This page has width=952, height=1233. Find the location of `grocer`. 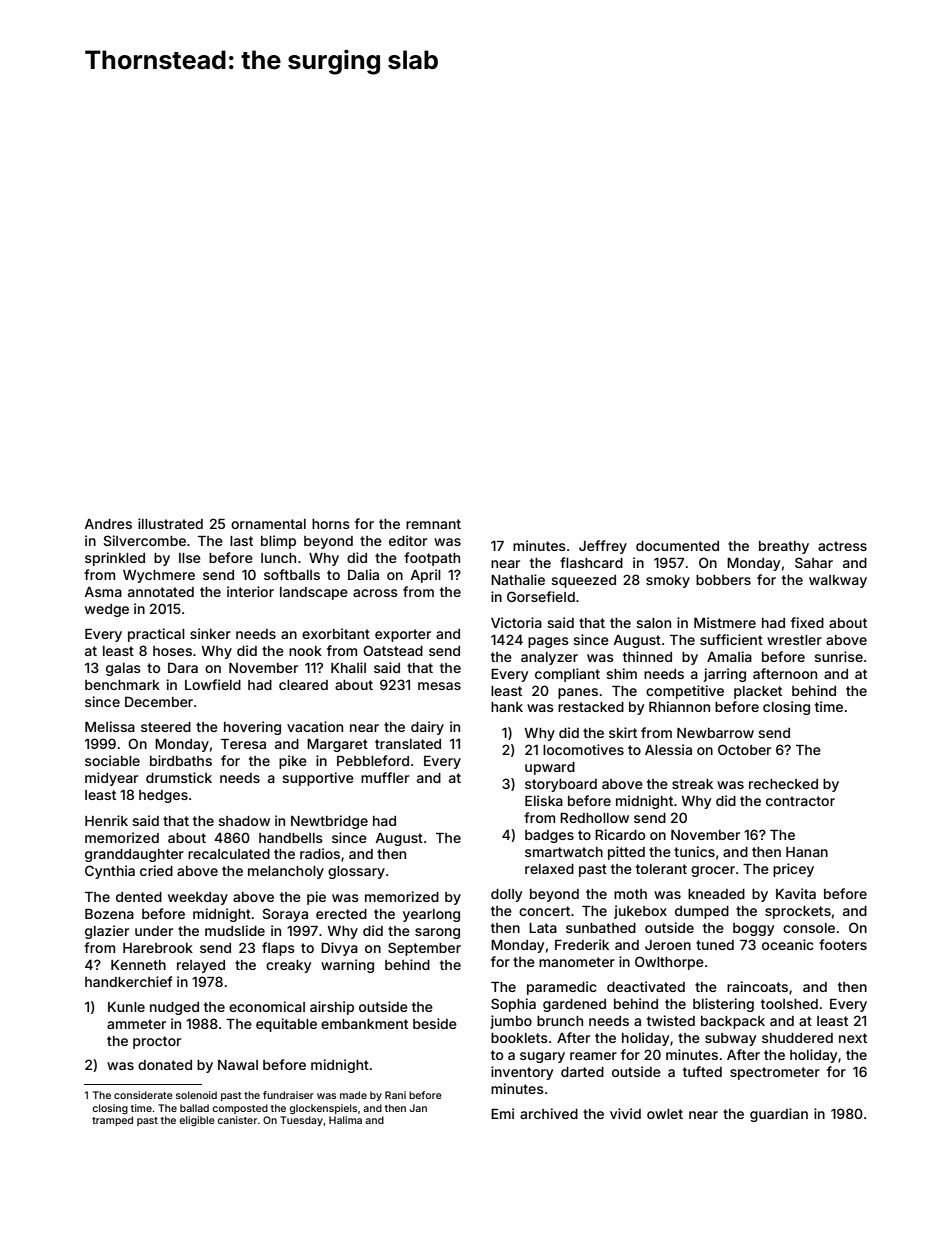

grocer is located at coordinates (713, 871).
